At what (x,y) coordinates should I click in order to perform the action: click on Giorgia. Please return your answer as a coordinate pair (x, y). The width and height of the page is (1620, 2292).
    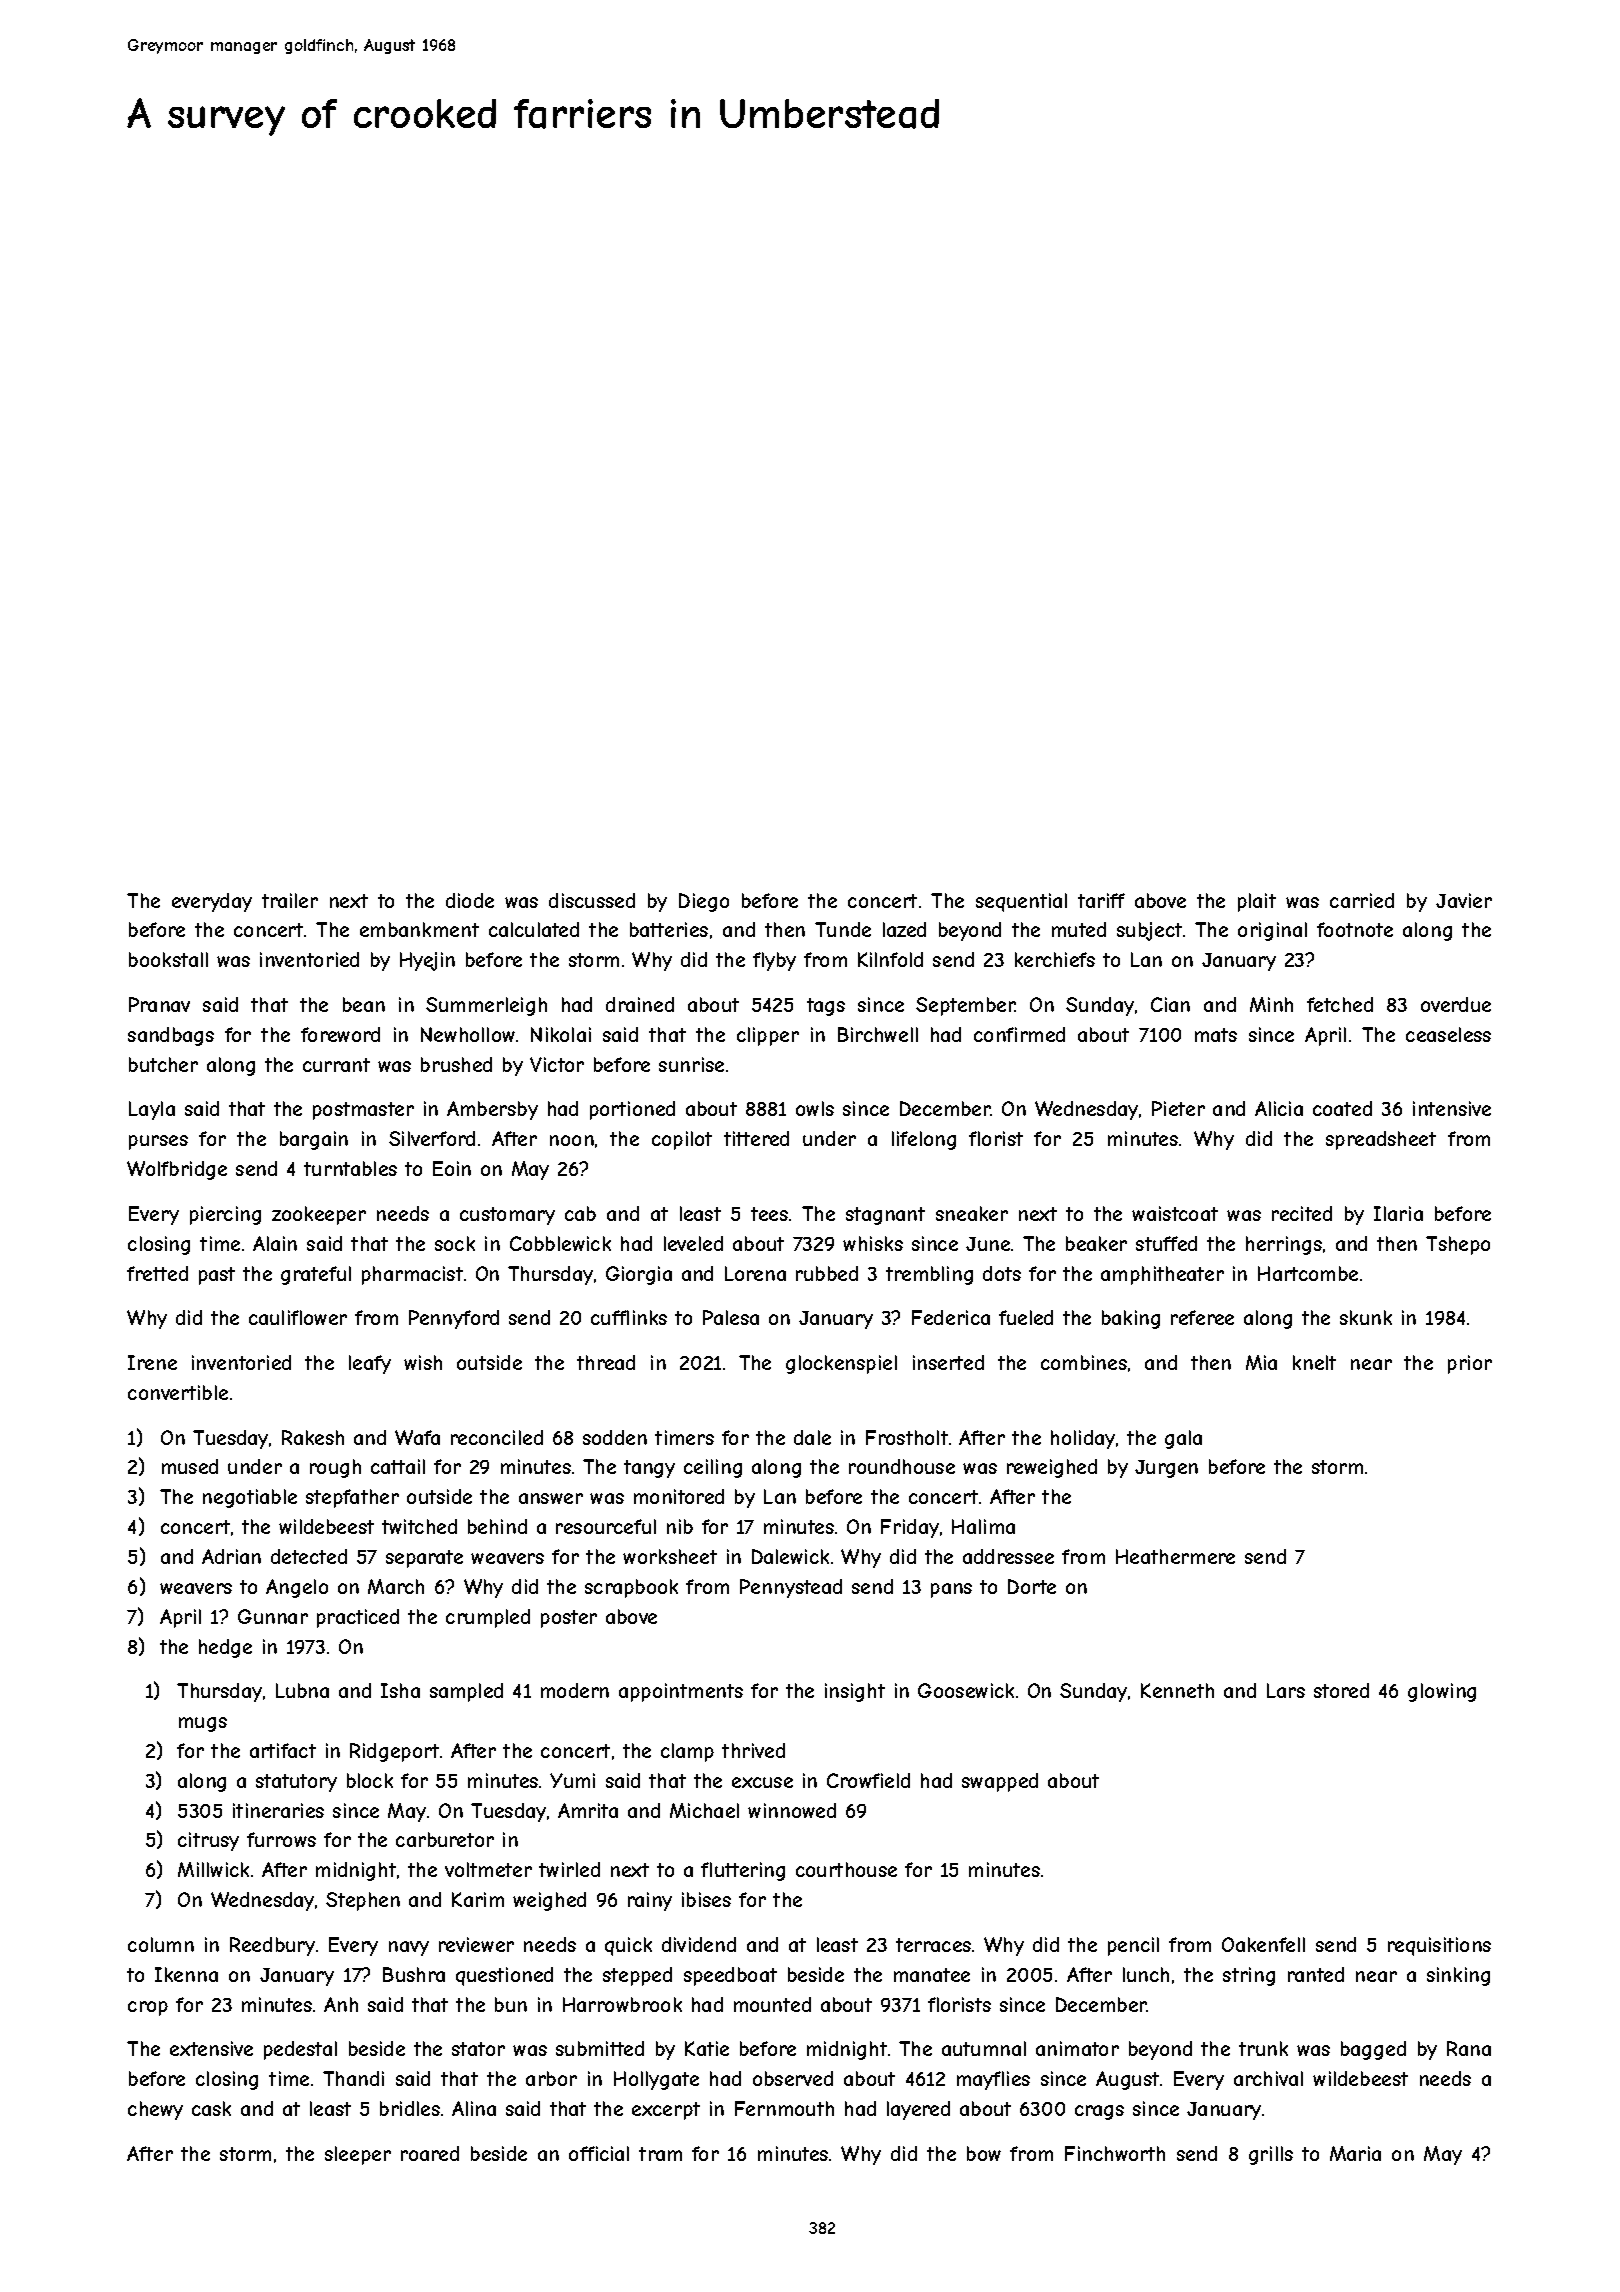
    Looking at the image, I should click on (639, 1275).
